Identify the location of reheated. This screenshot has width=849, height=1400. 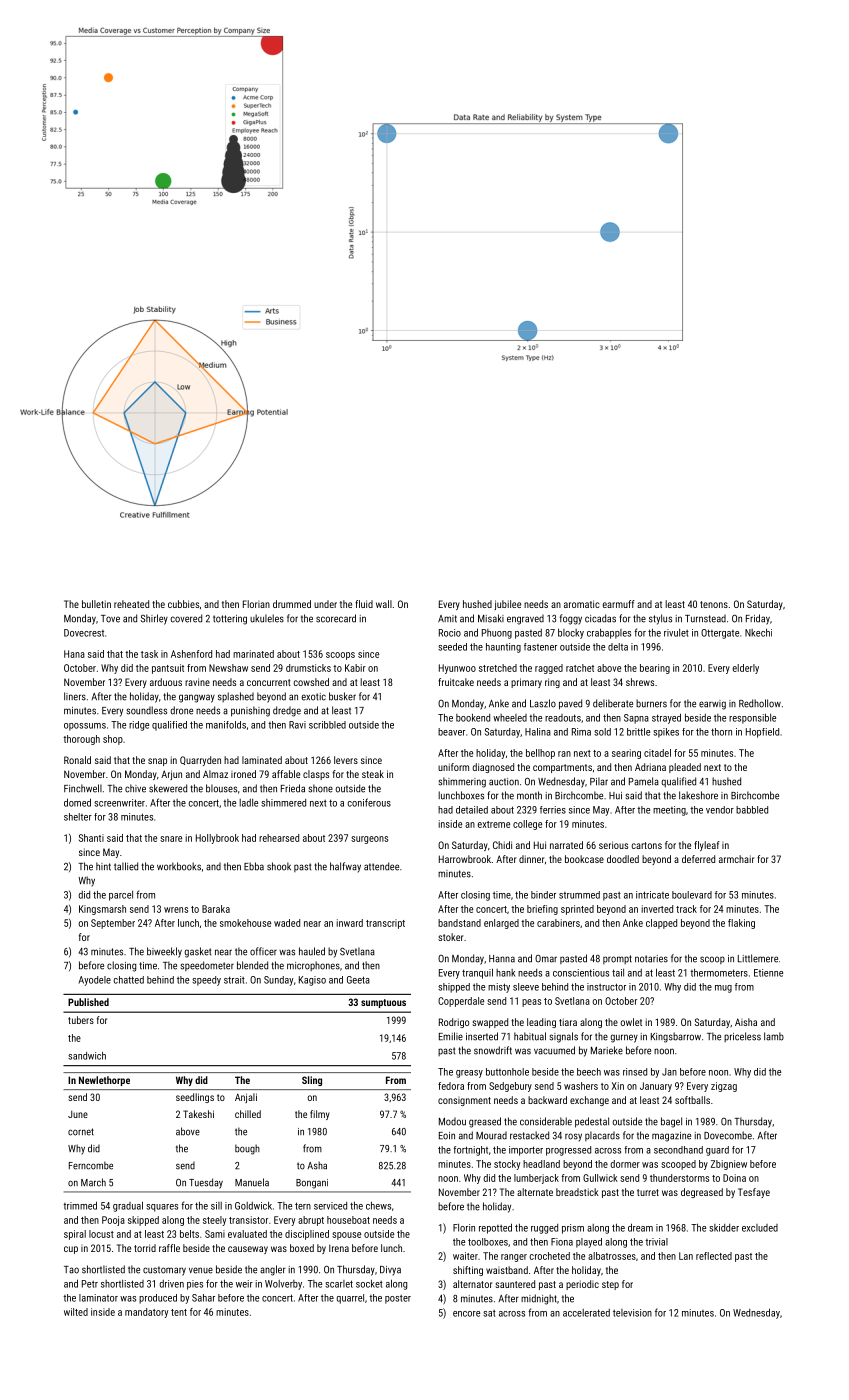
(131, 604).
